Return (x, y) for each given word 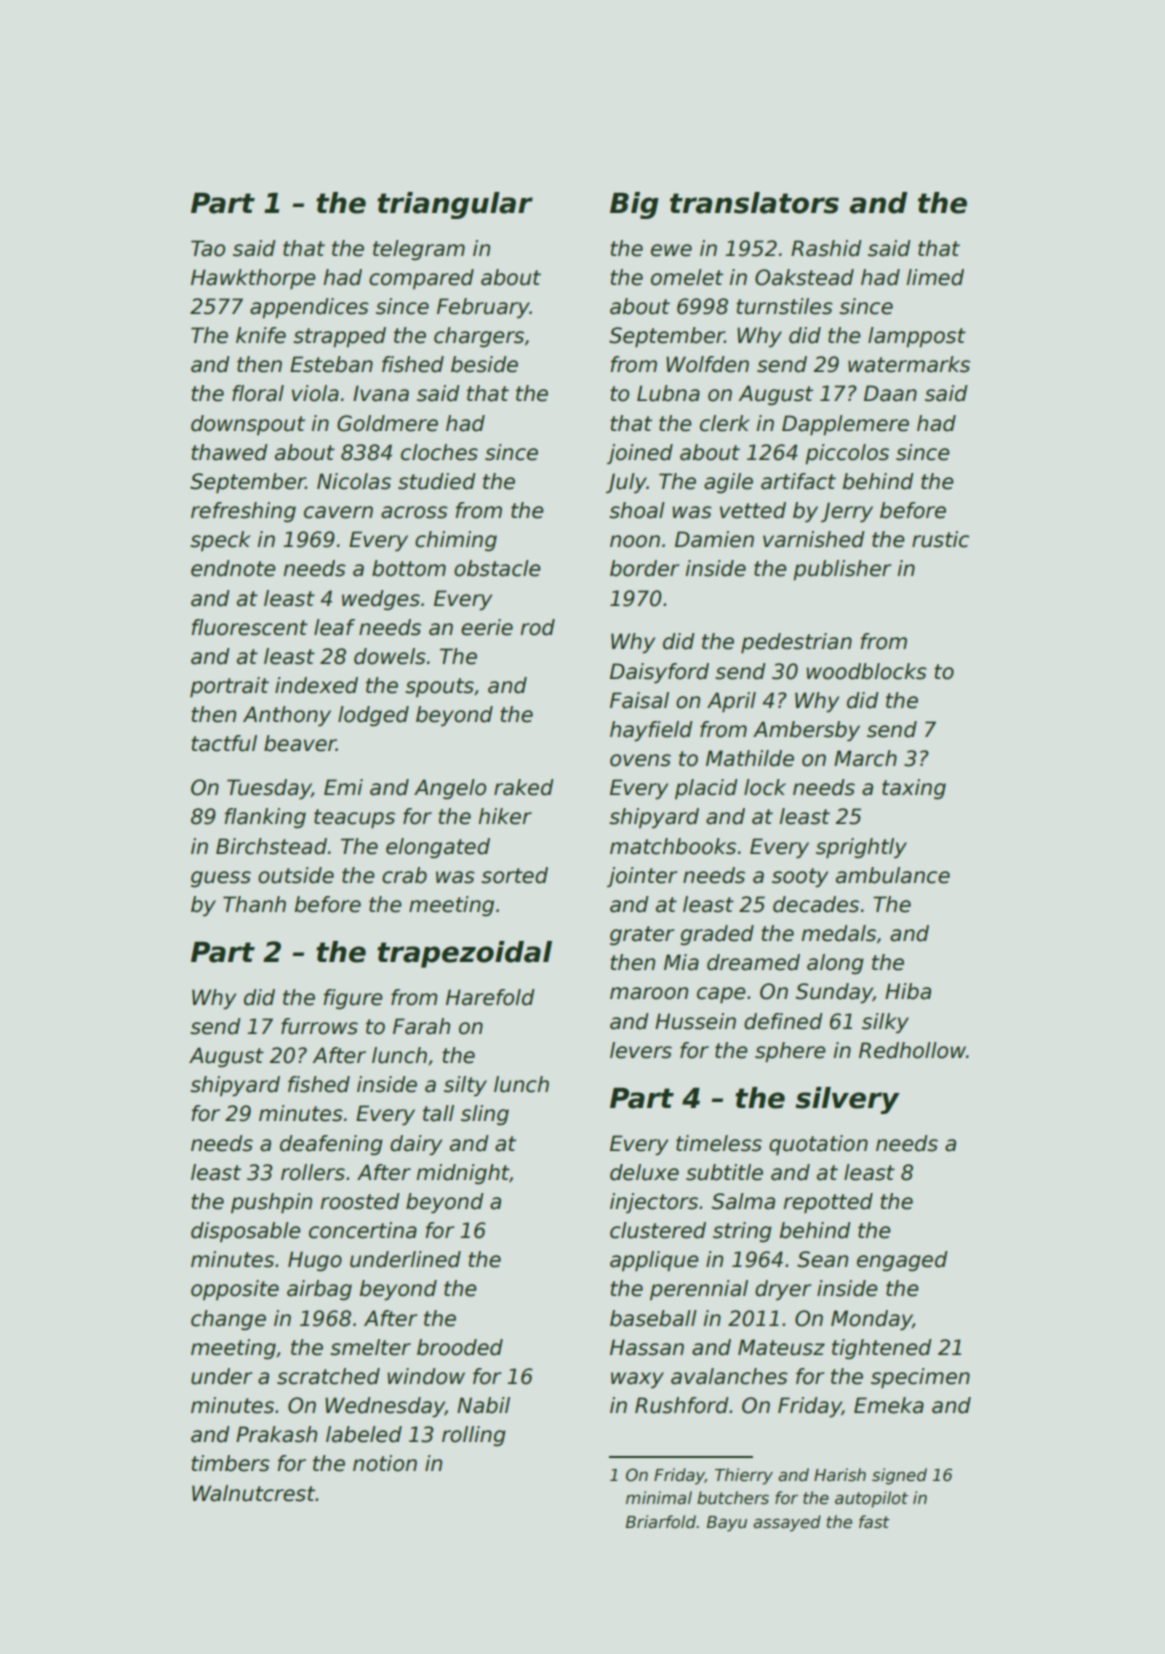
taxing (914, 789)
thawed (229, 452)
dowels (390, 656)
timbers (230, 1463)
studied (437, 481)
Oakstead (804, 277)
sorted (514, 875)
